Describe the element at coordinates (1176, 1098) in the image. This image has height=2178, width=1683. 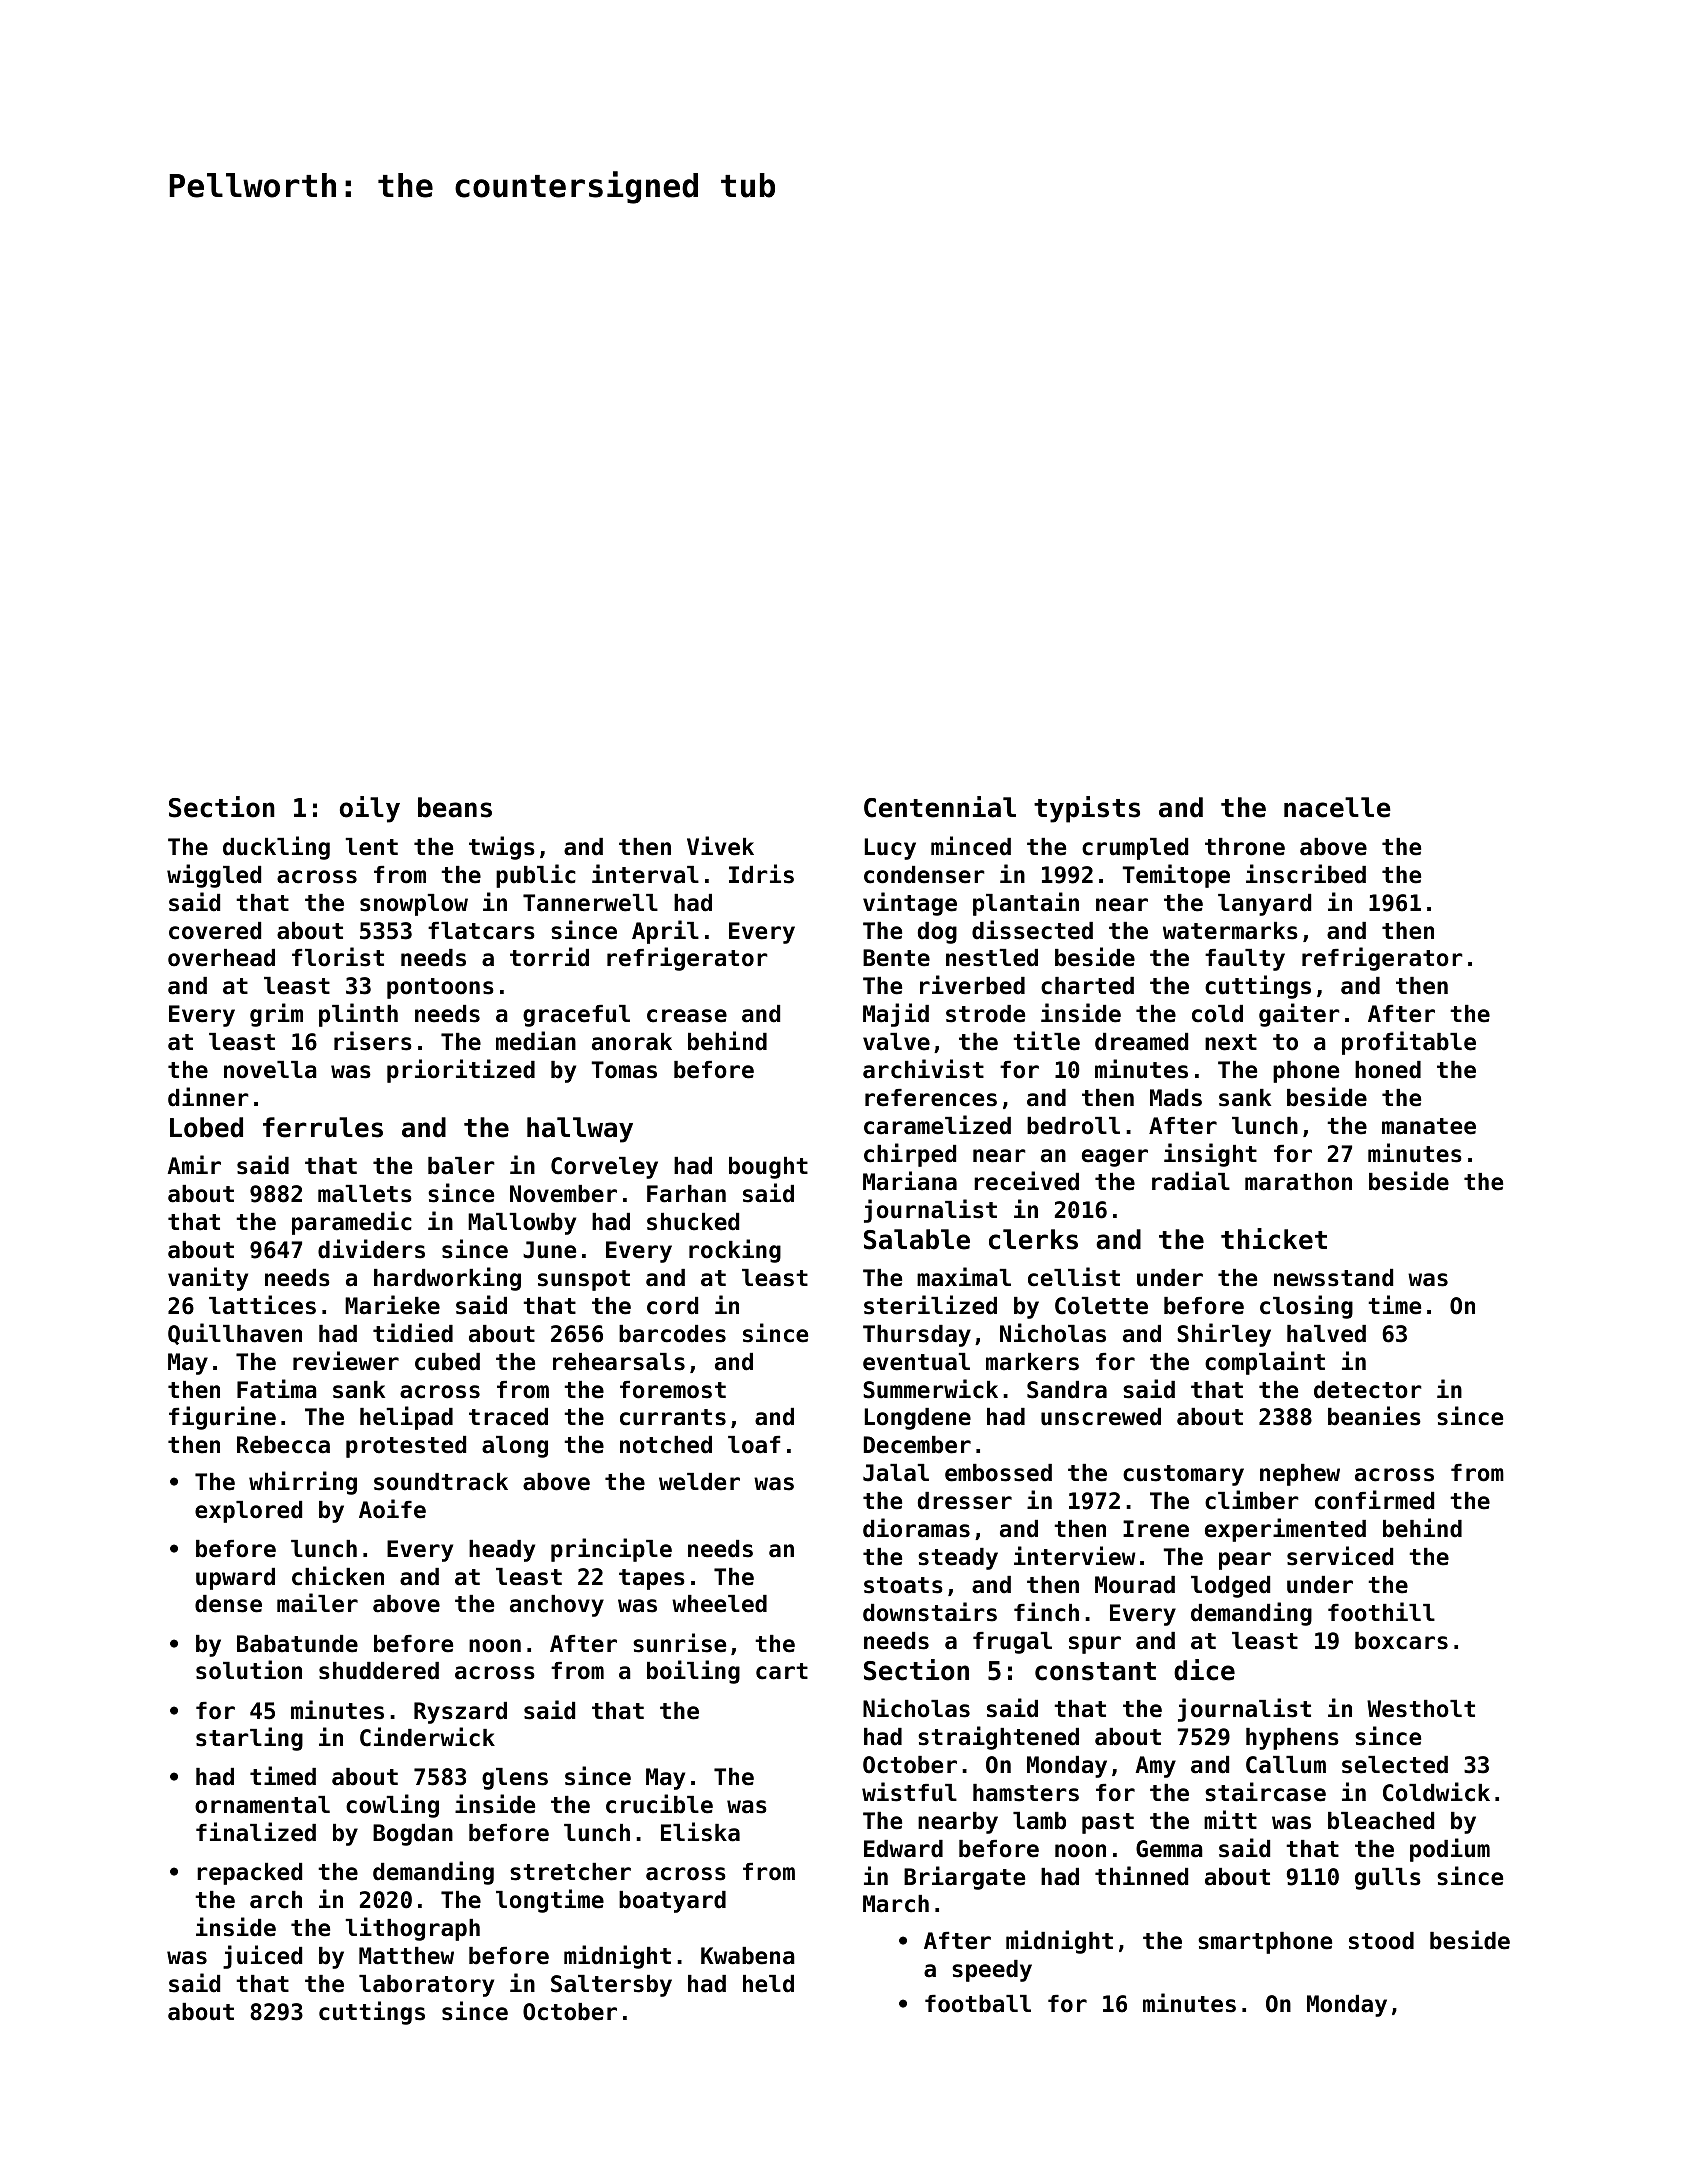
I see `Mads` at that location.
